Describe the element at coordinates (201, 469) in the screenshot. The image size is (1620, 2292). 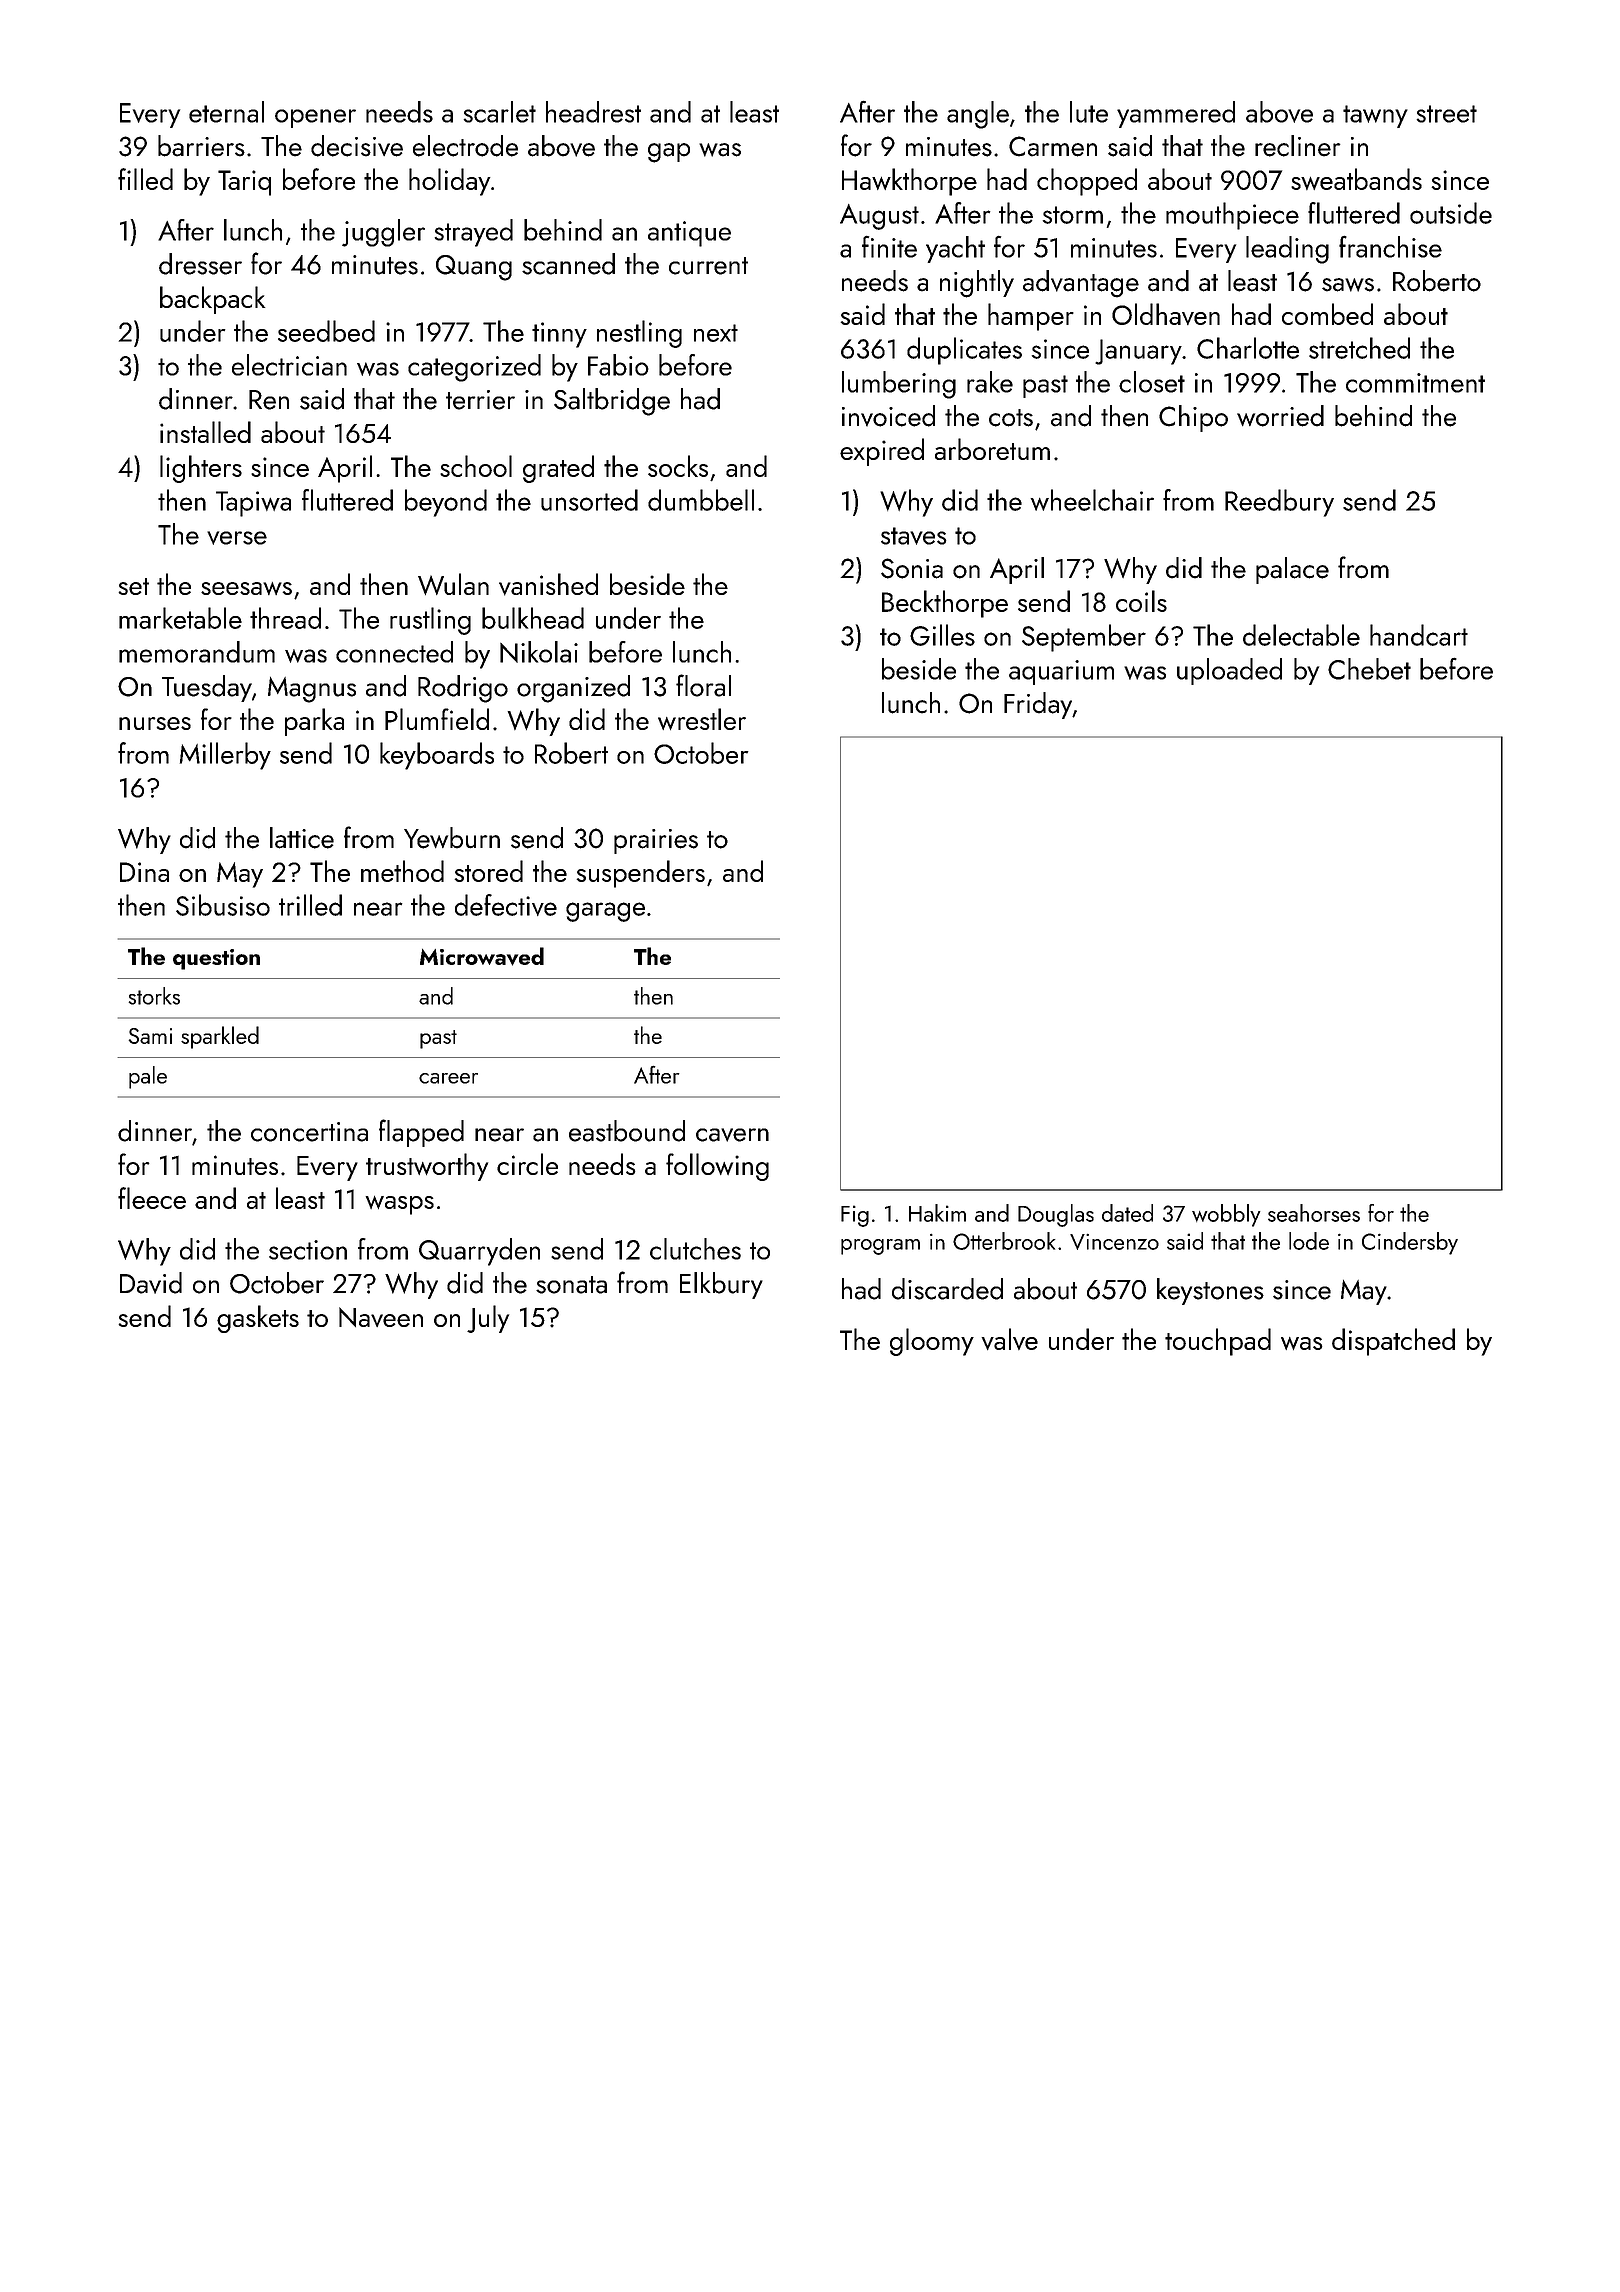
I see `lighters` at that location.
